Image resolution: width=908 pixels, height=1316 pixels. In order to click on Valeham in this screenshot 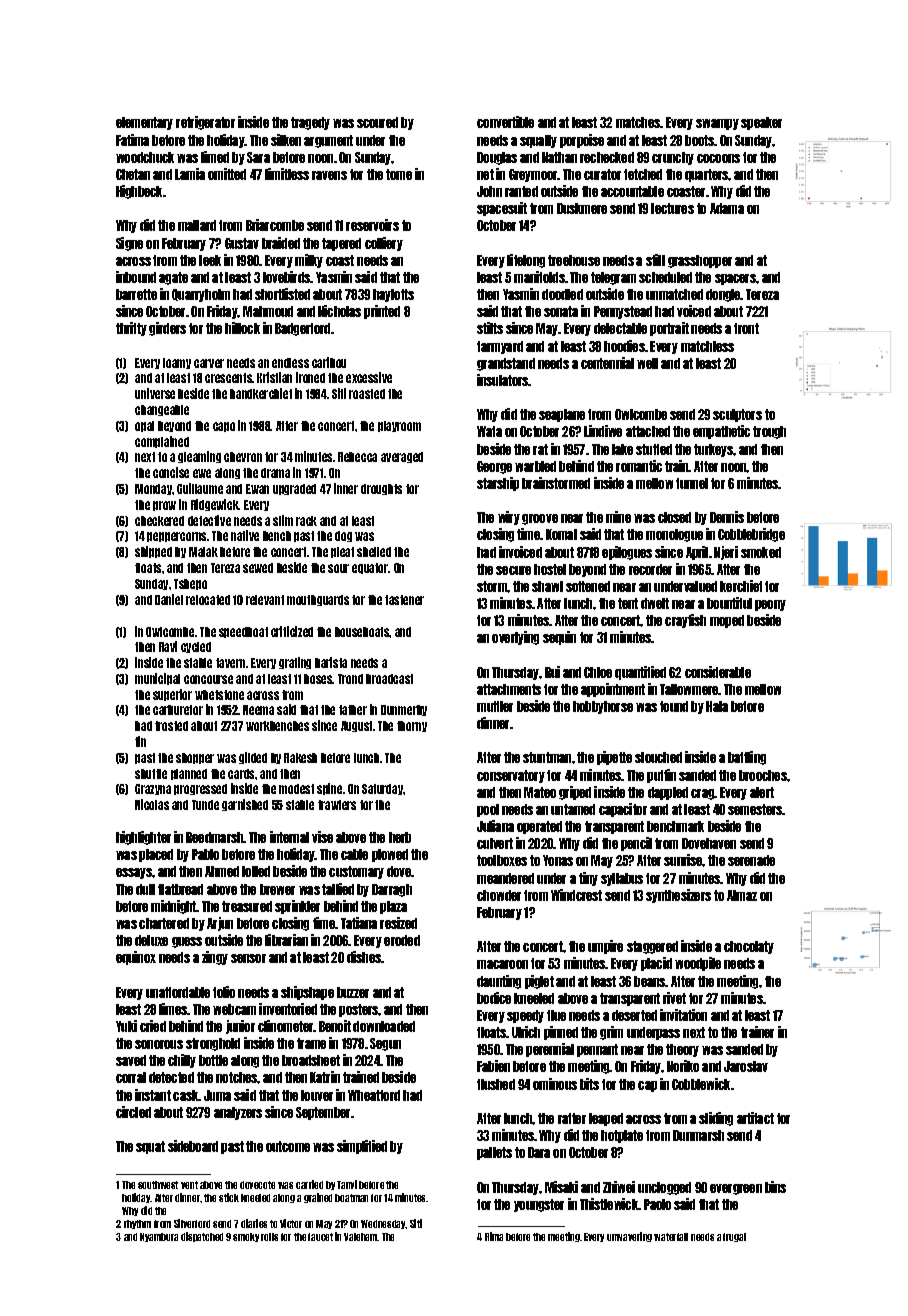, I will do `click(361, 1237)`.
